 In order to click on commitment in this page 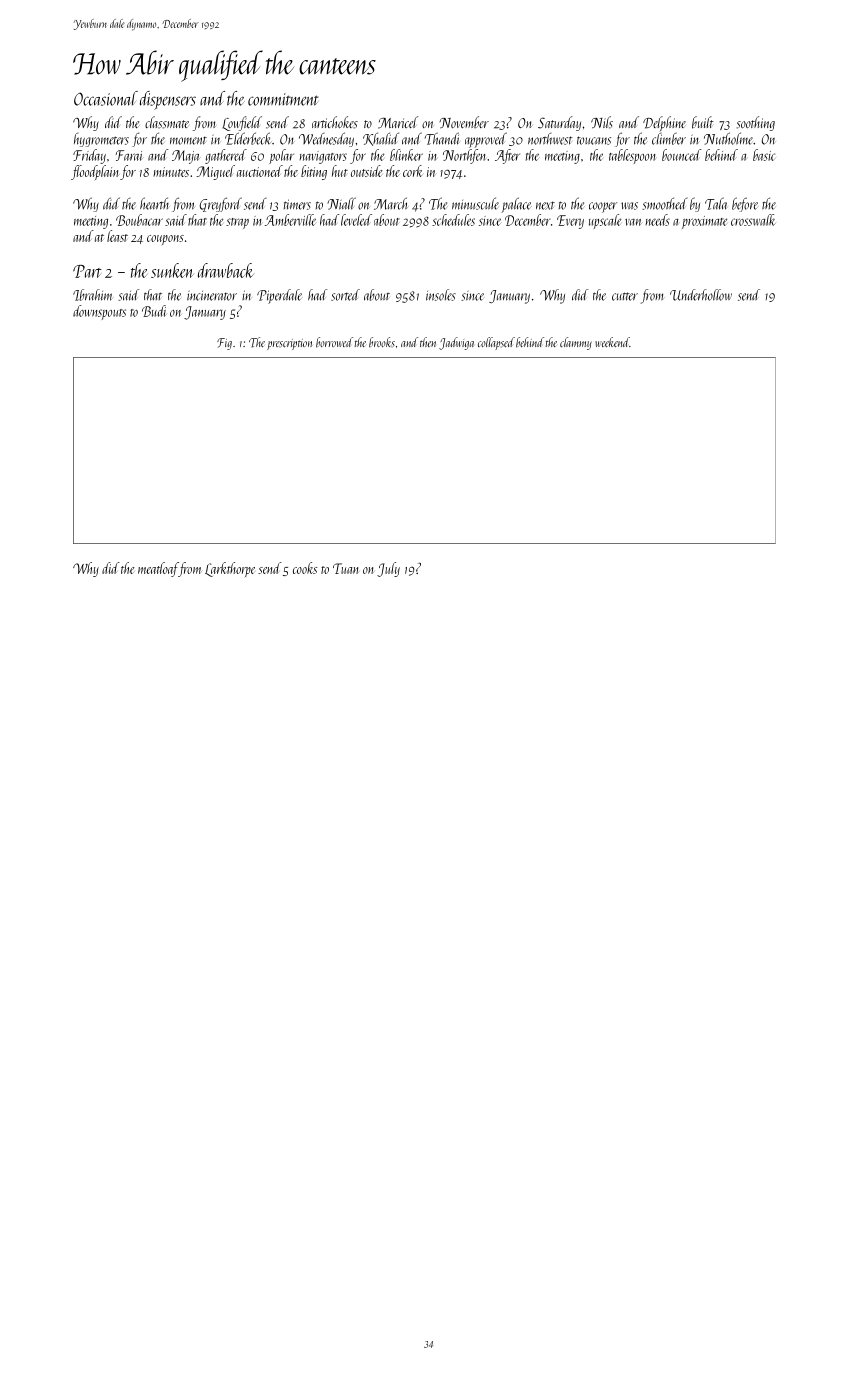, I will do `click(283, 99)`.
